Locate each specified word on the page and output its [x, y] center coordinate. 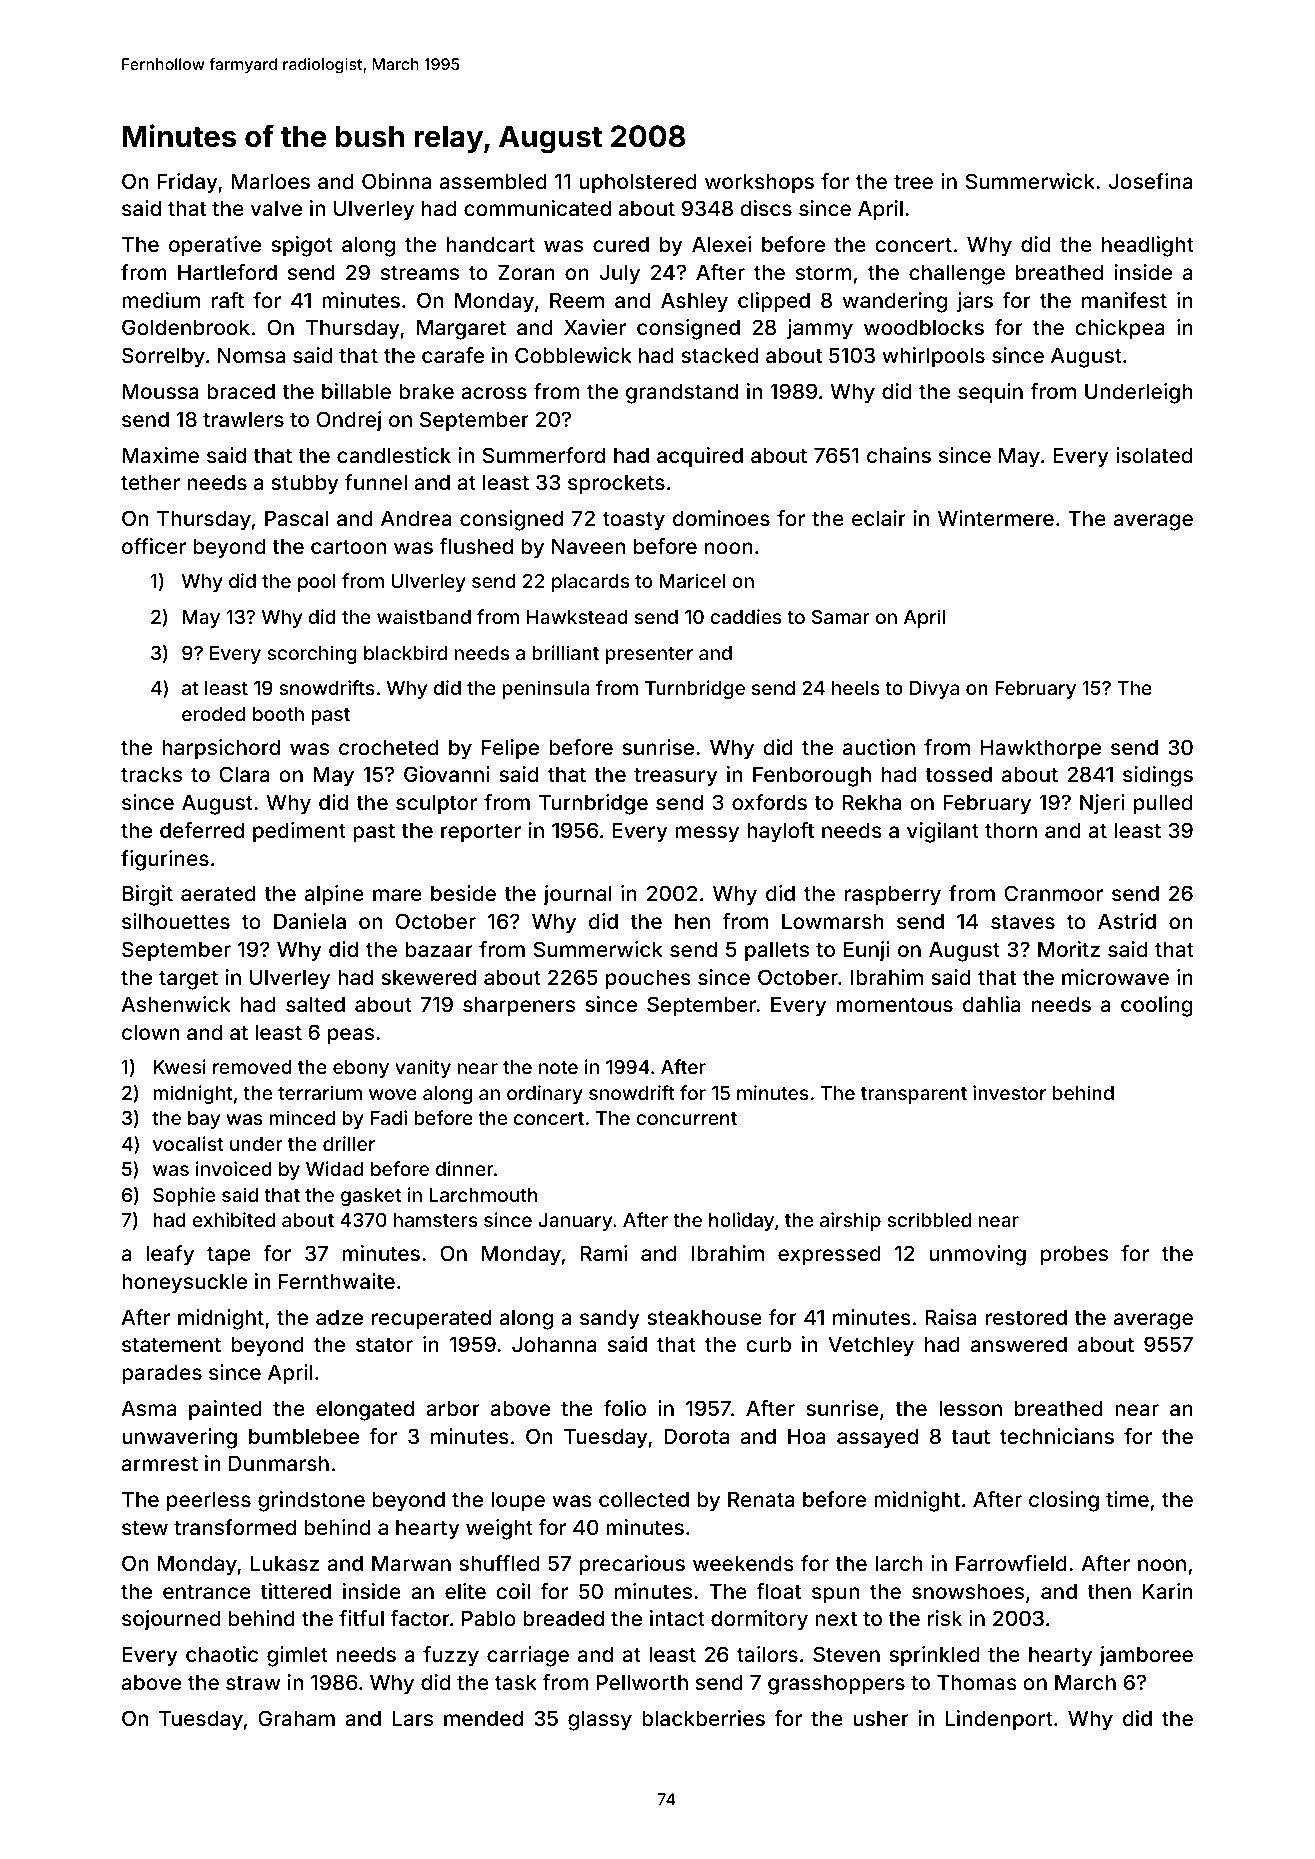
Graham [296, 1718]
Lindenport [999, 1720]
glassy [600, 1720]
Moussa [160, 391]
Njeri [1102, 804]
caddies [746, 616]
